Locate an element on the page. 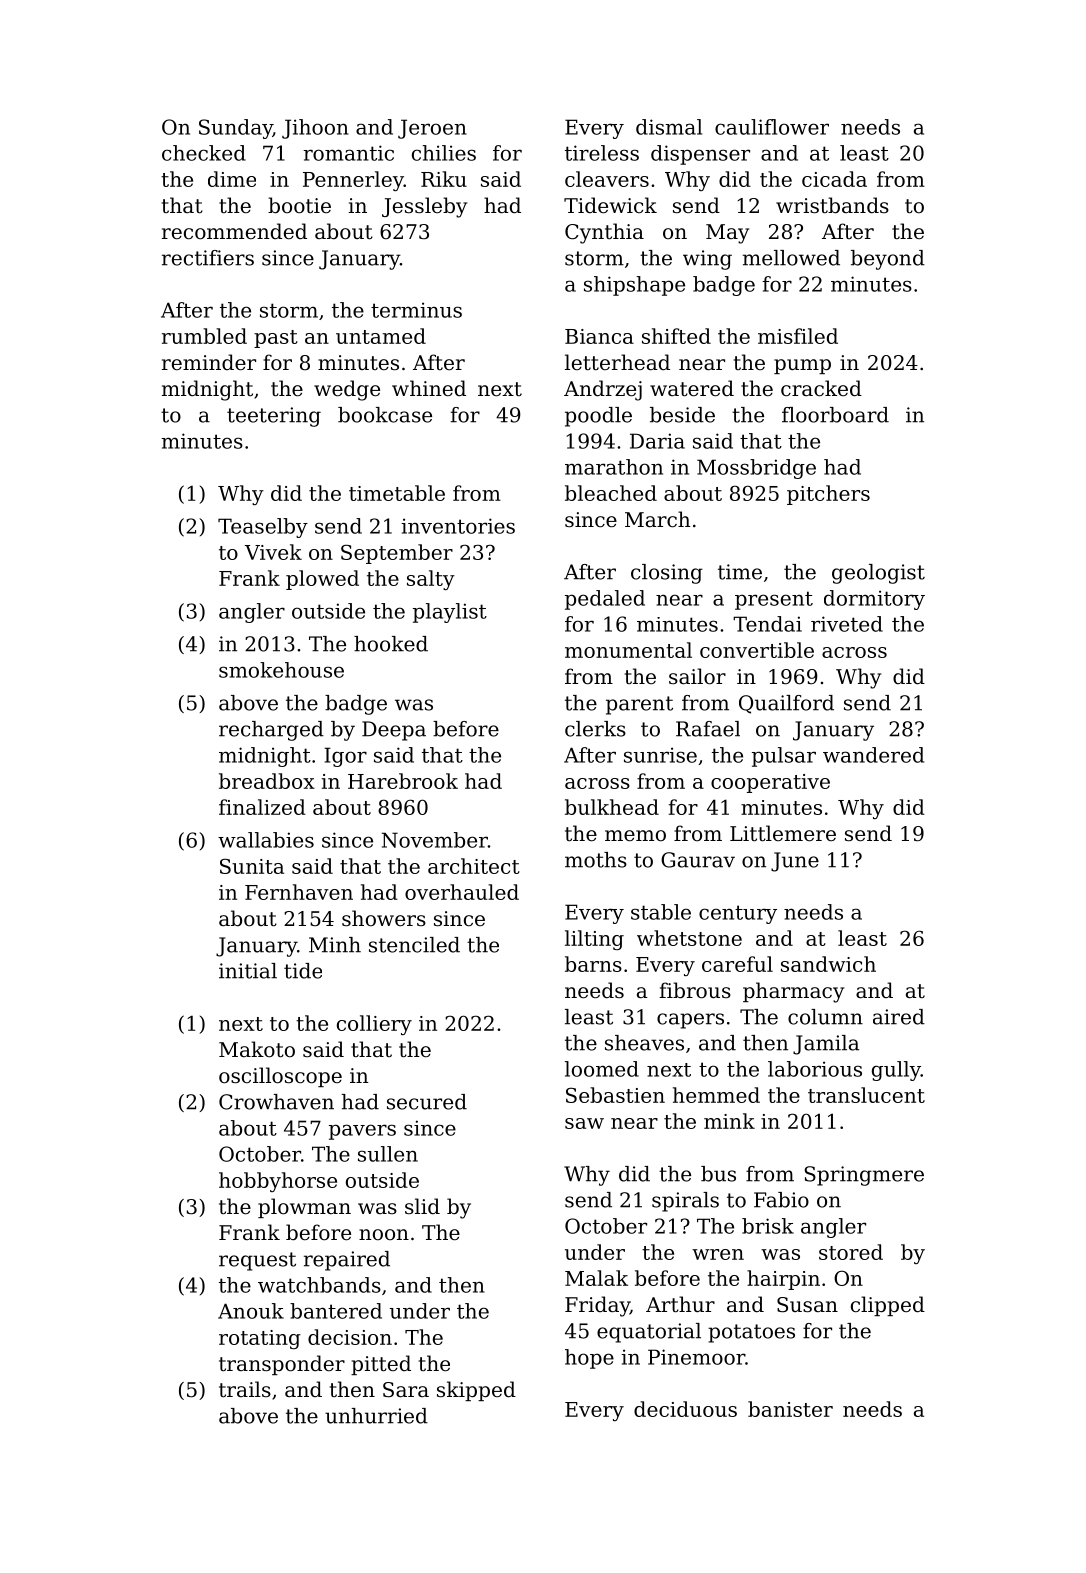  Sunday is located at coordinates (236, 129).
